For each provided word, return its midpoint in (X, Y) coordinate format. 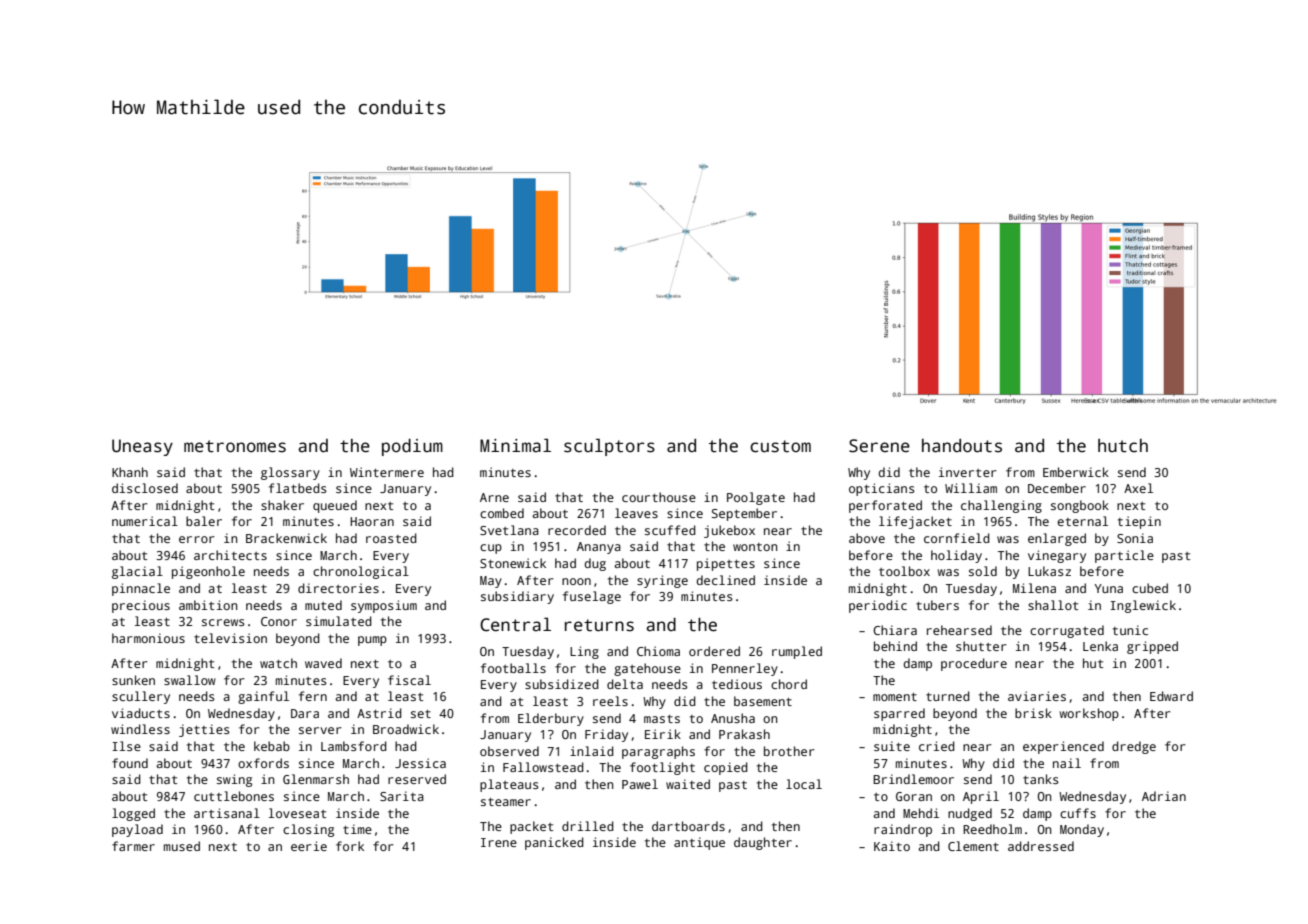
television (230, 638)
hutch (1123, 446)
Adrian (1164, 796)
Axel (1138, 488)
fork (350, 846)
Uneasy (142, 447)
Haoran (372, 521)
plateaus (509, 785)
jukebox (729, 531)
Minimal (515, 445)
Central (515, 624)
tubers (937, 605)
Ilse (126, 746)
